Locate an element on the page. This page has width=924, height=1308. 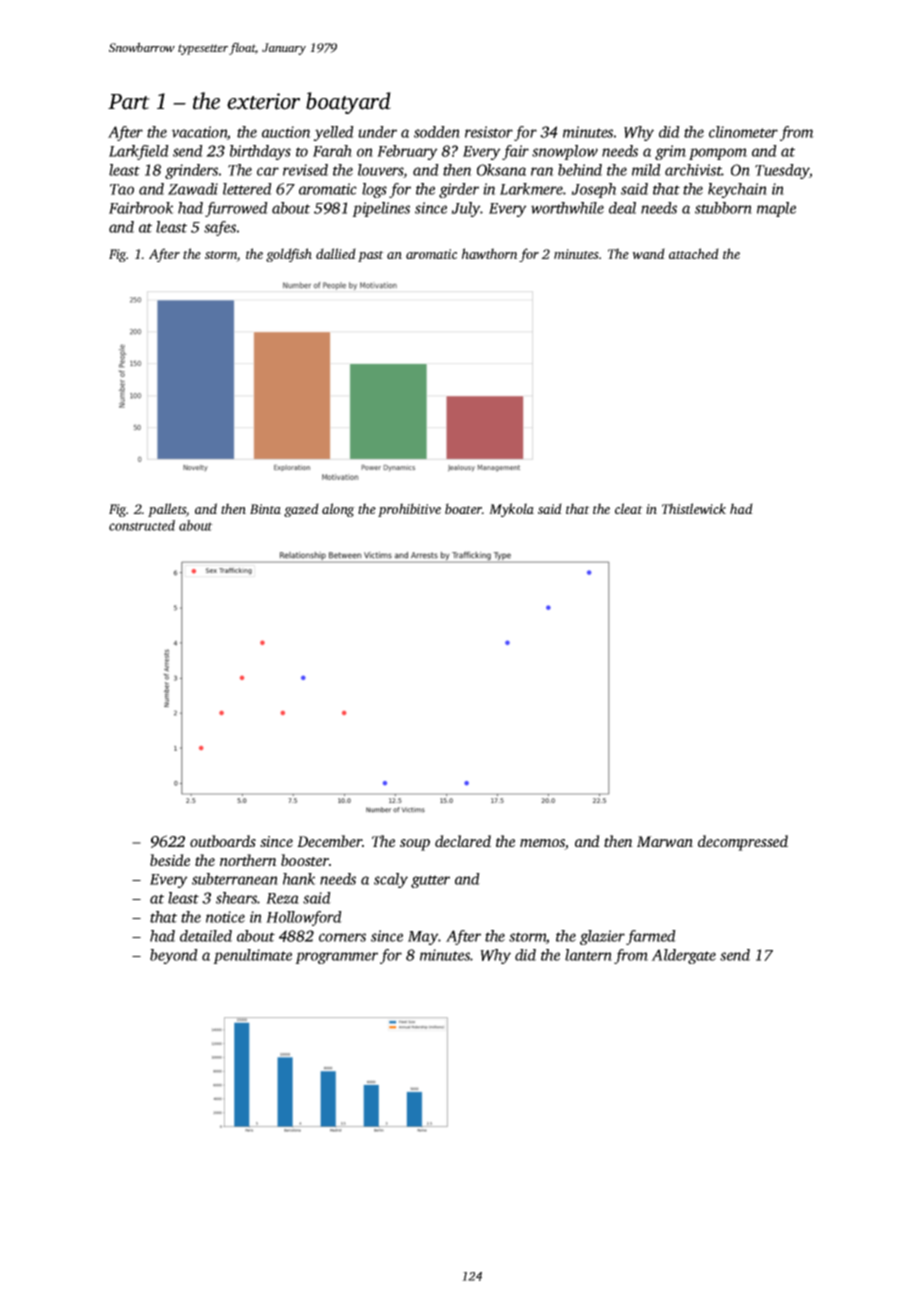
Part is located at coordinates (129, 102).
